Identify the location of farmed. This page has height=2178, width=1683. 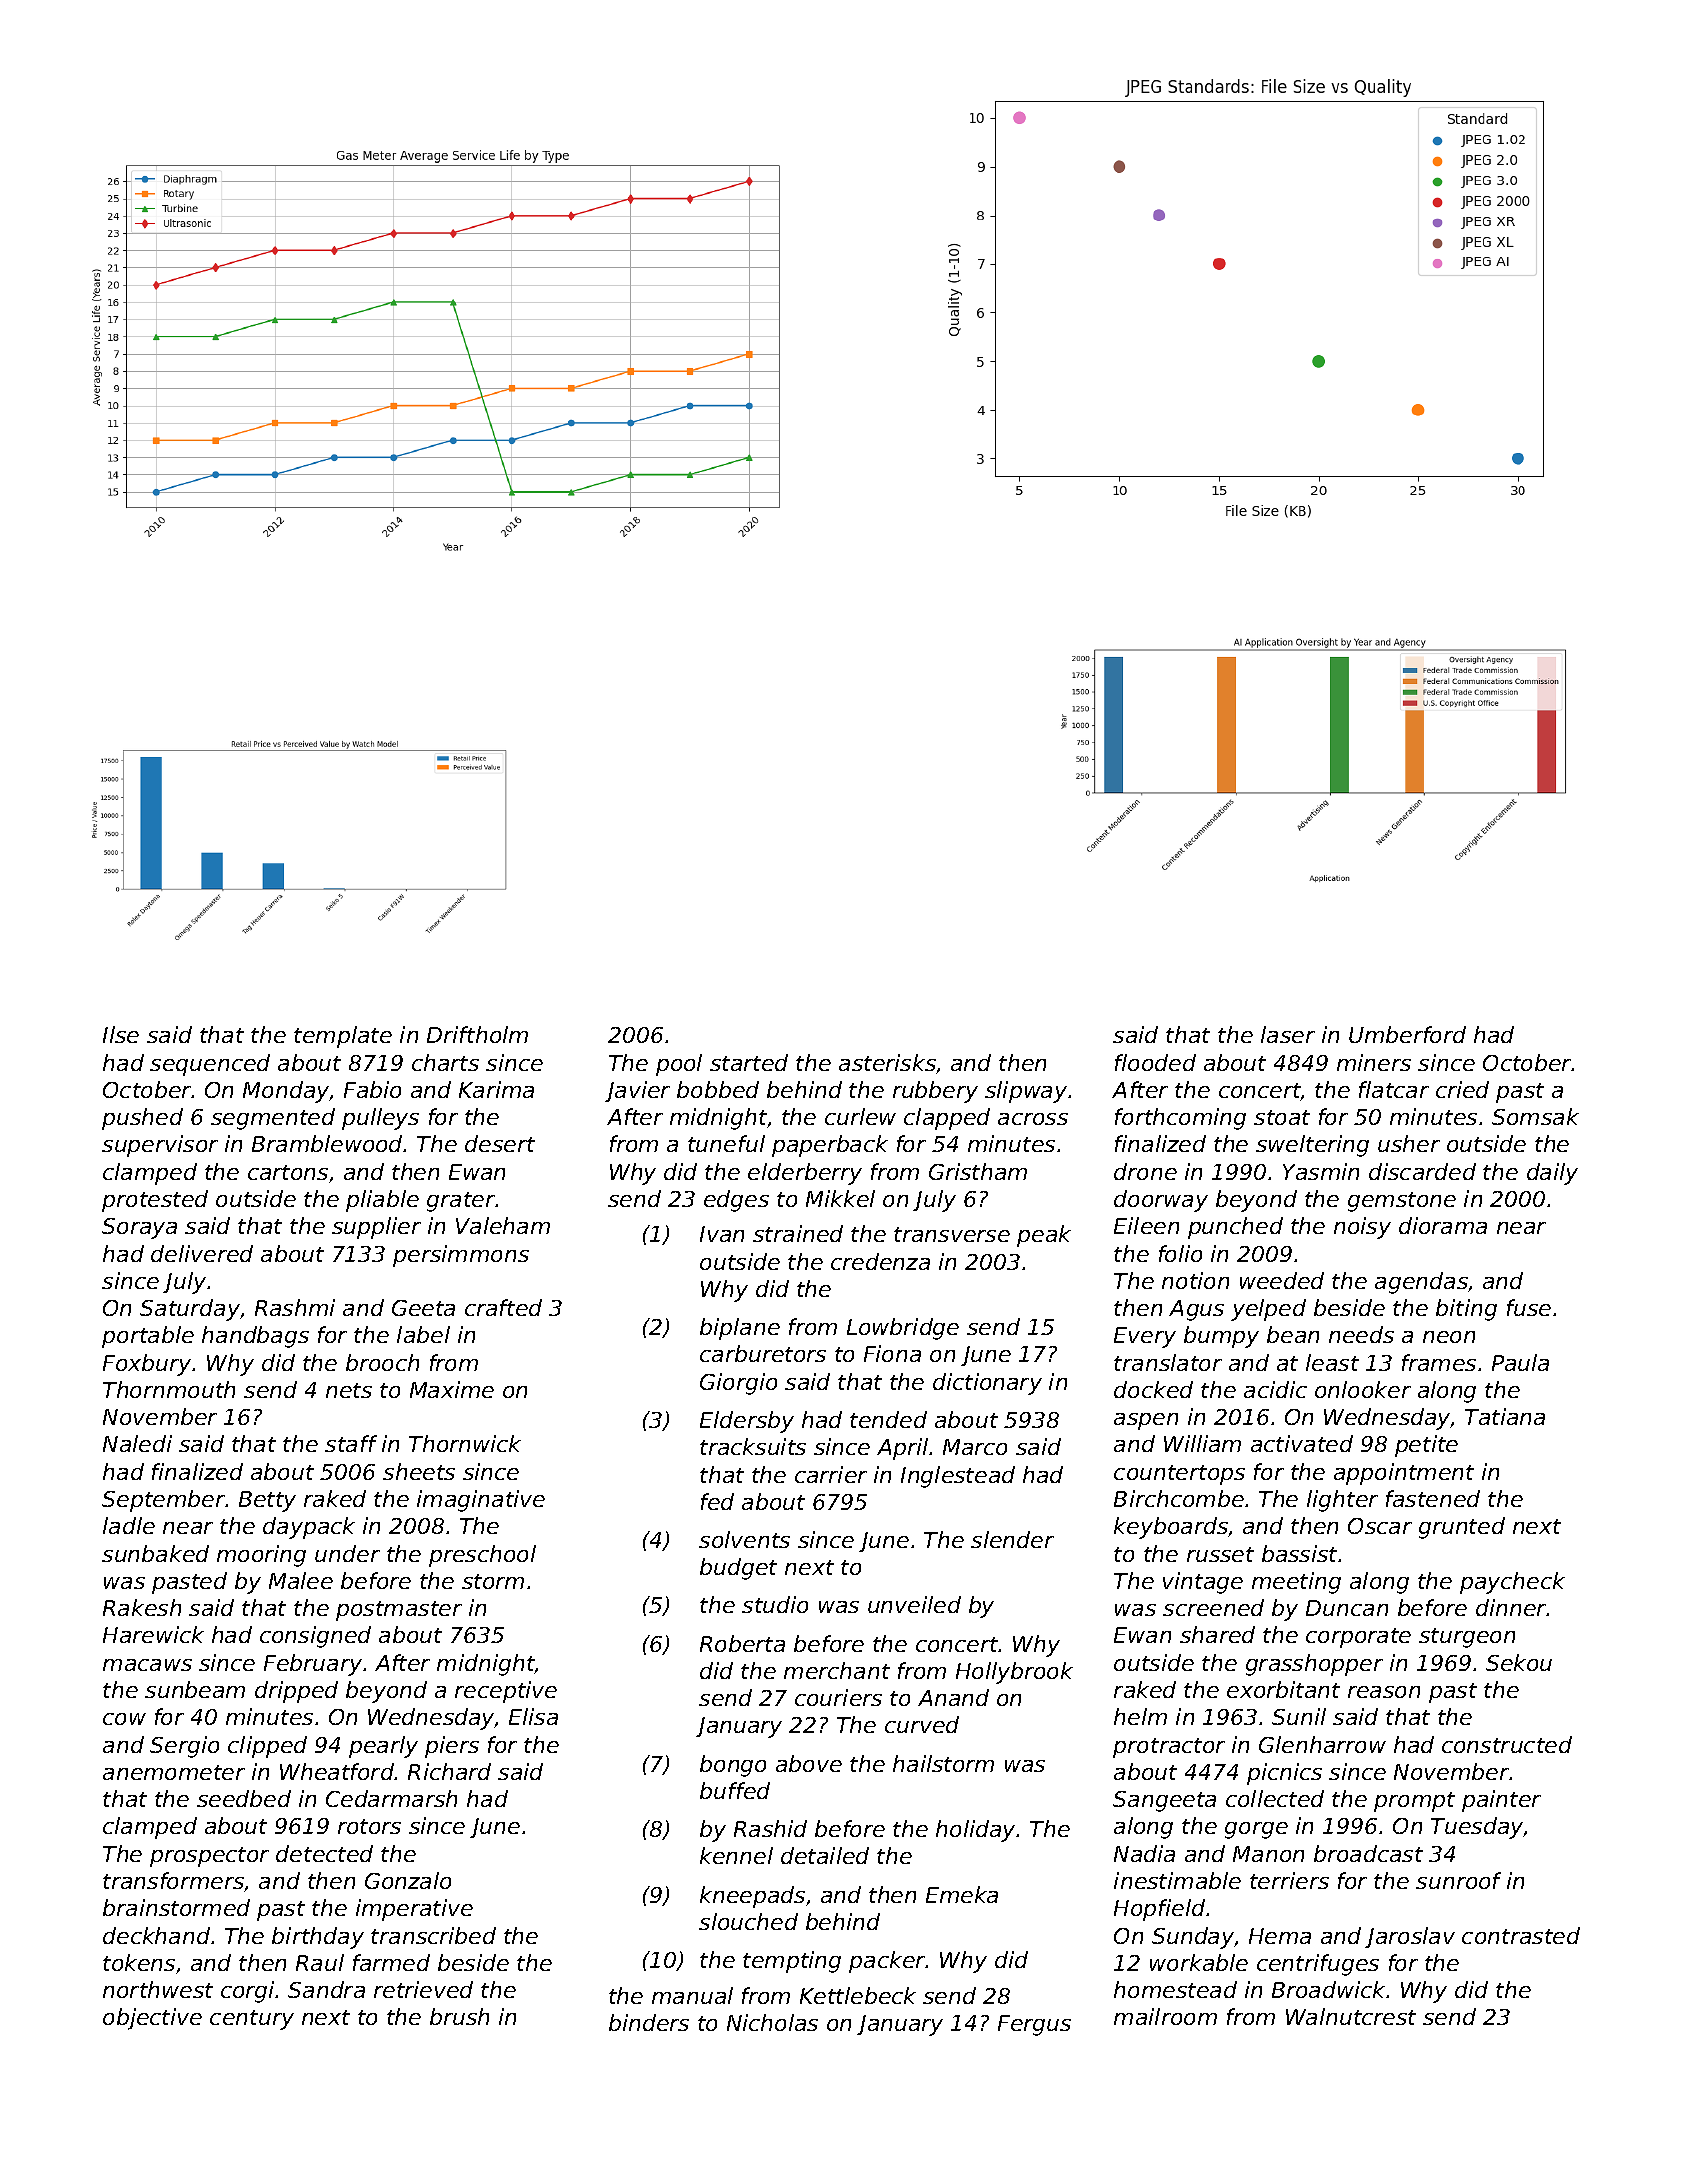
(391, 1962).
